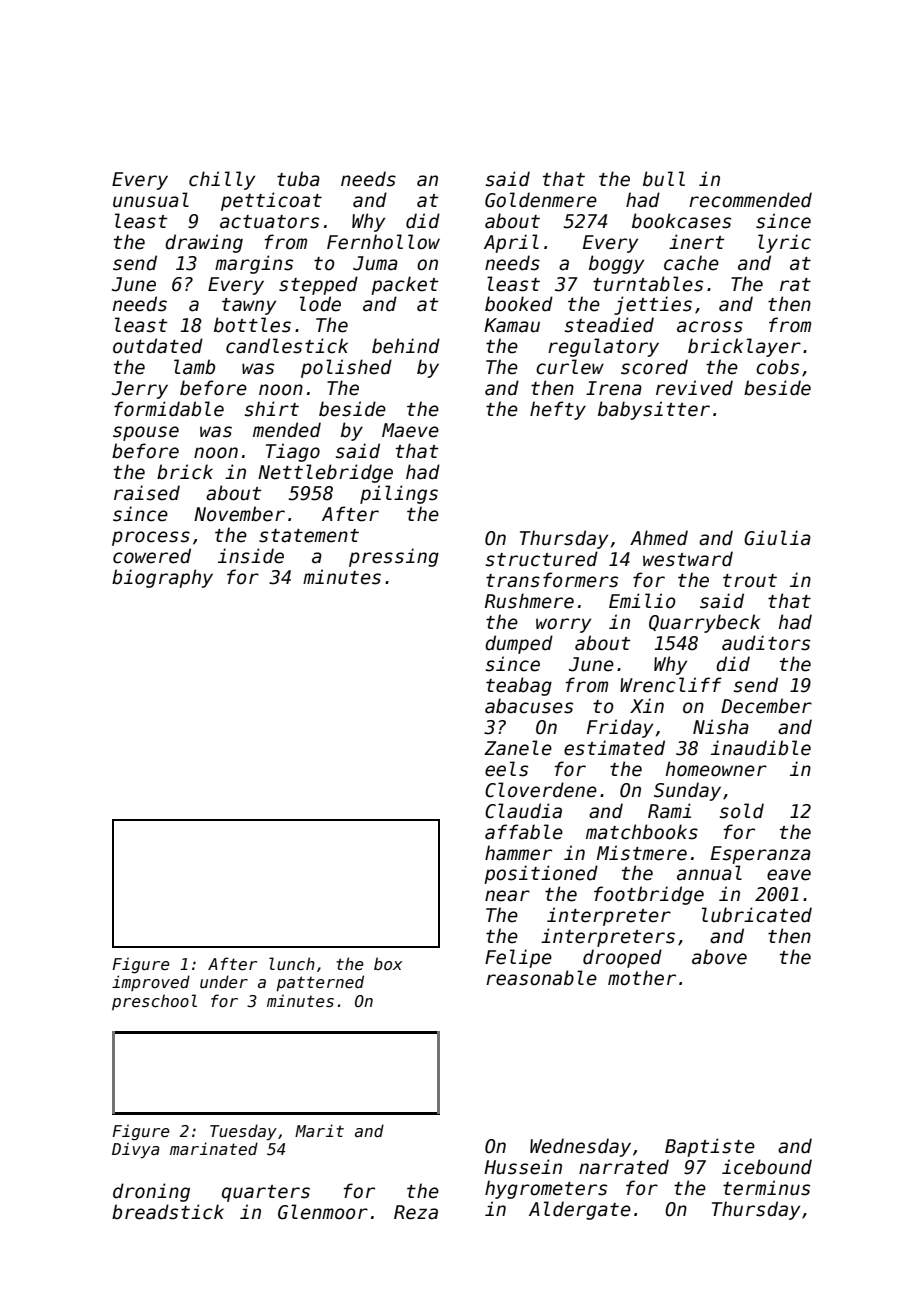  I want to click on drawing, so click(204, 243).
